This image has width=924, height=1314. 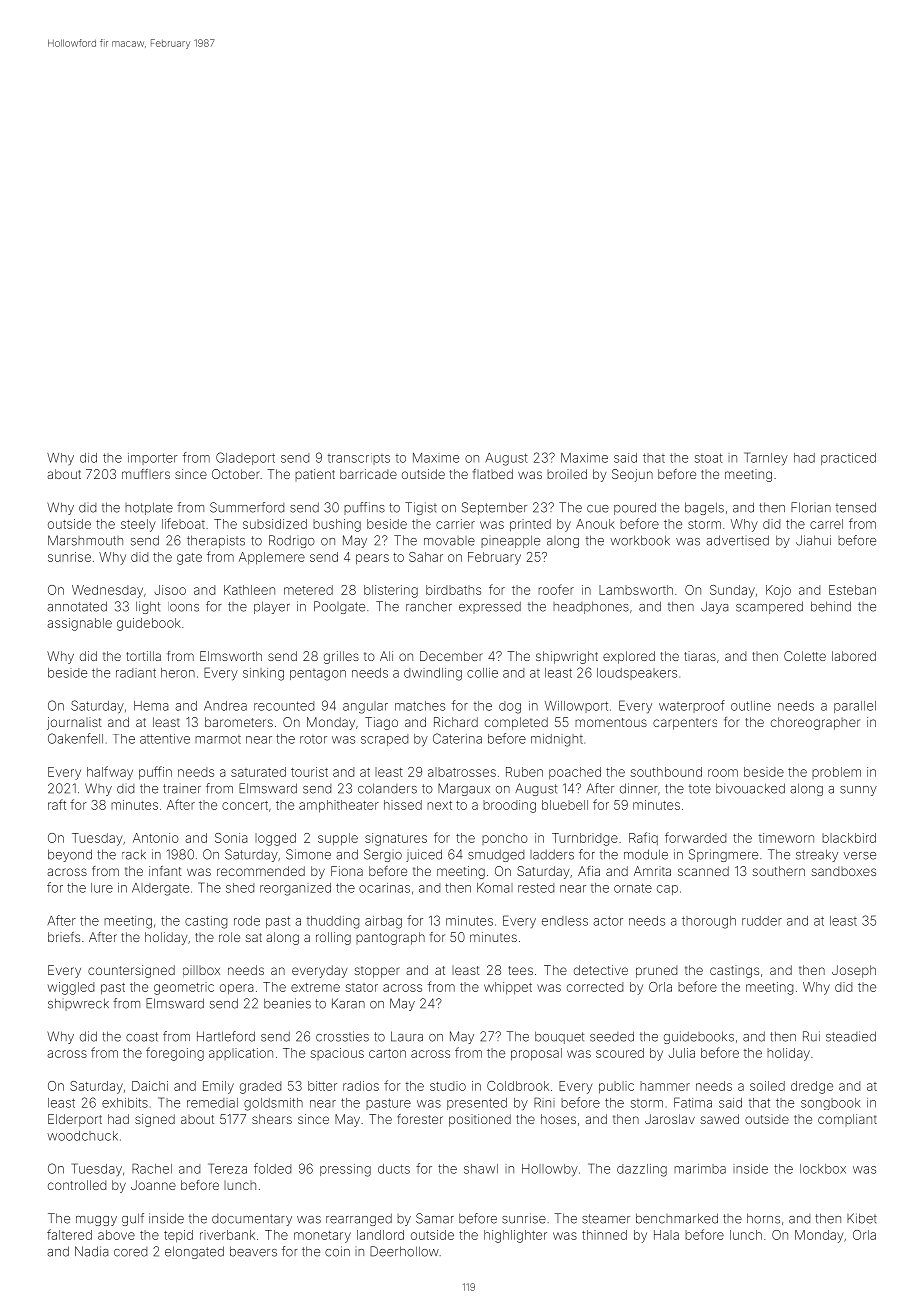 What do you see at coordinates (737, 540) in the image?
I see `advertised` at bounding box center [737, 540].
